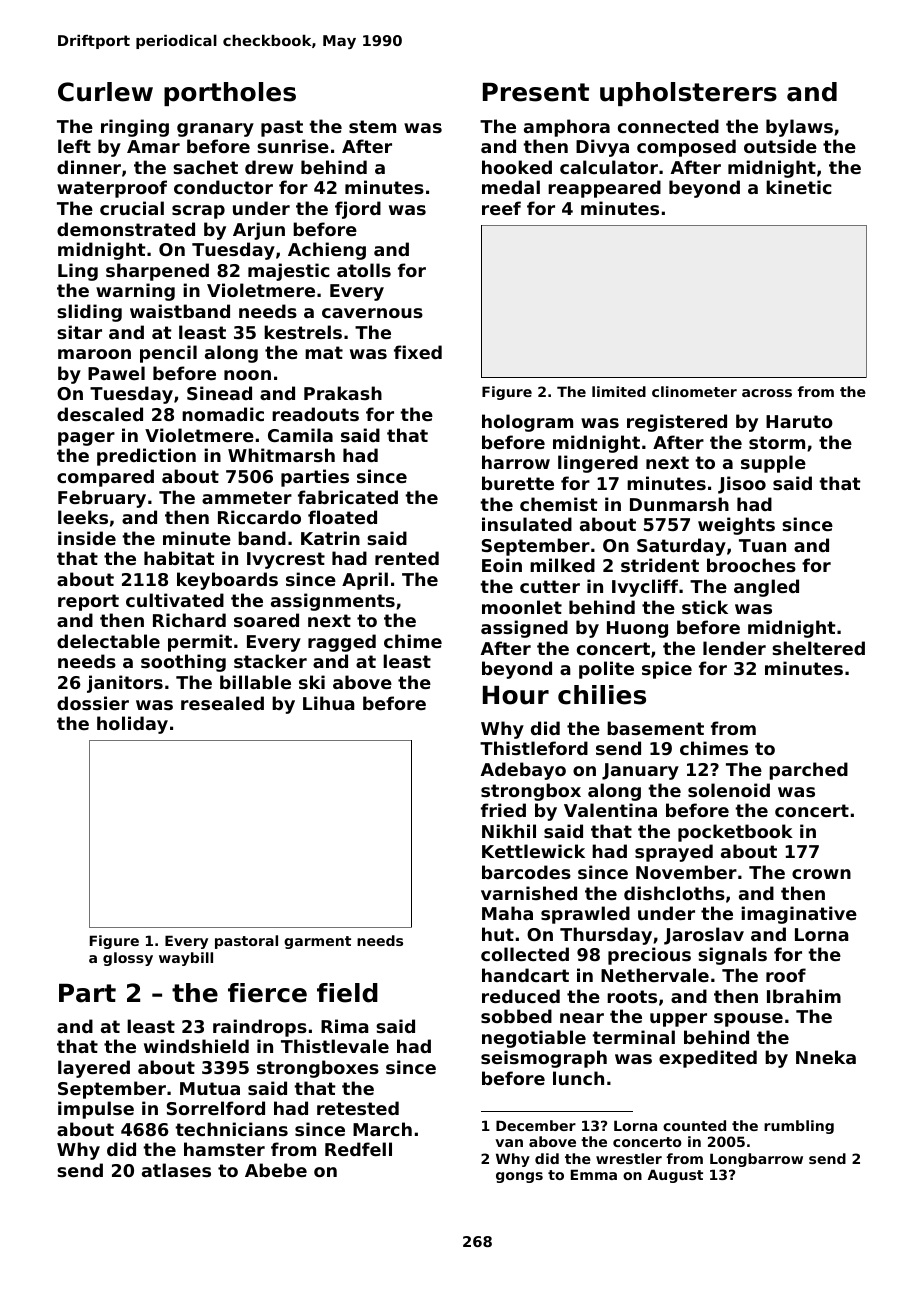  Describe the element at coordinates (317, 942) in the document. I see `garment` at that location.
